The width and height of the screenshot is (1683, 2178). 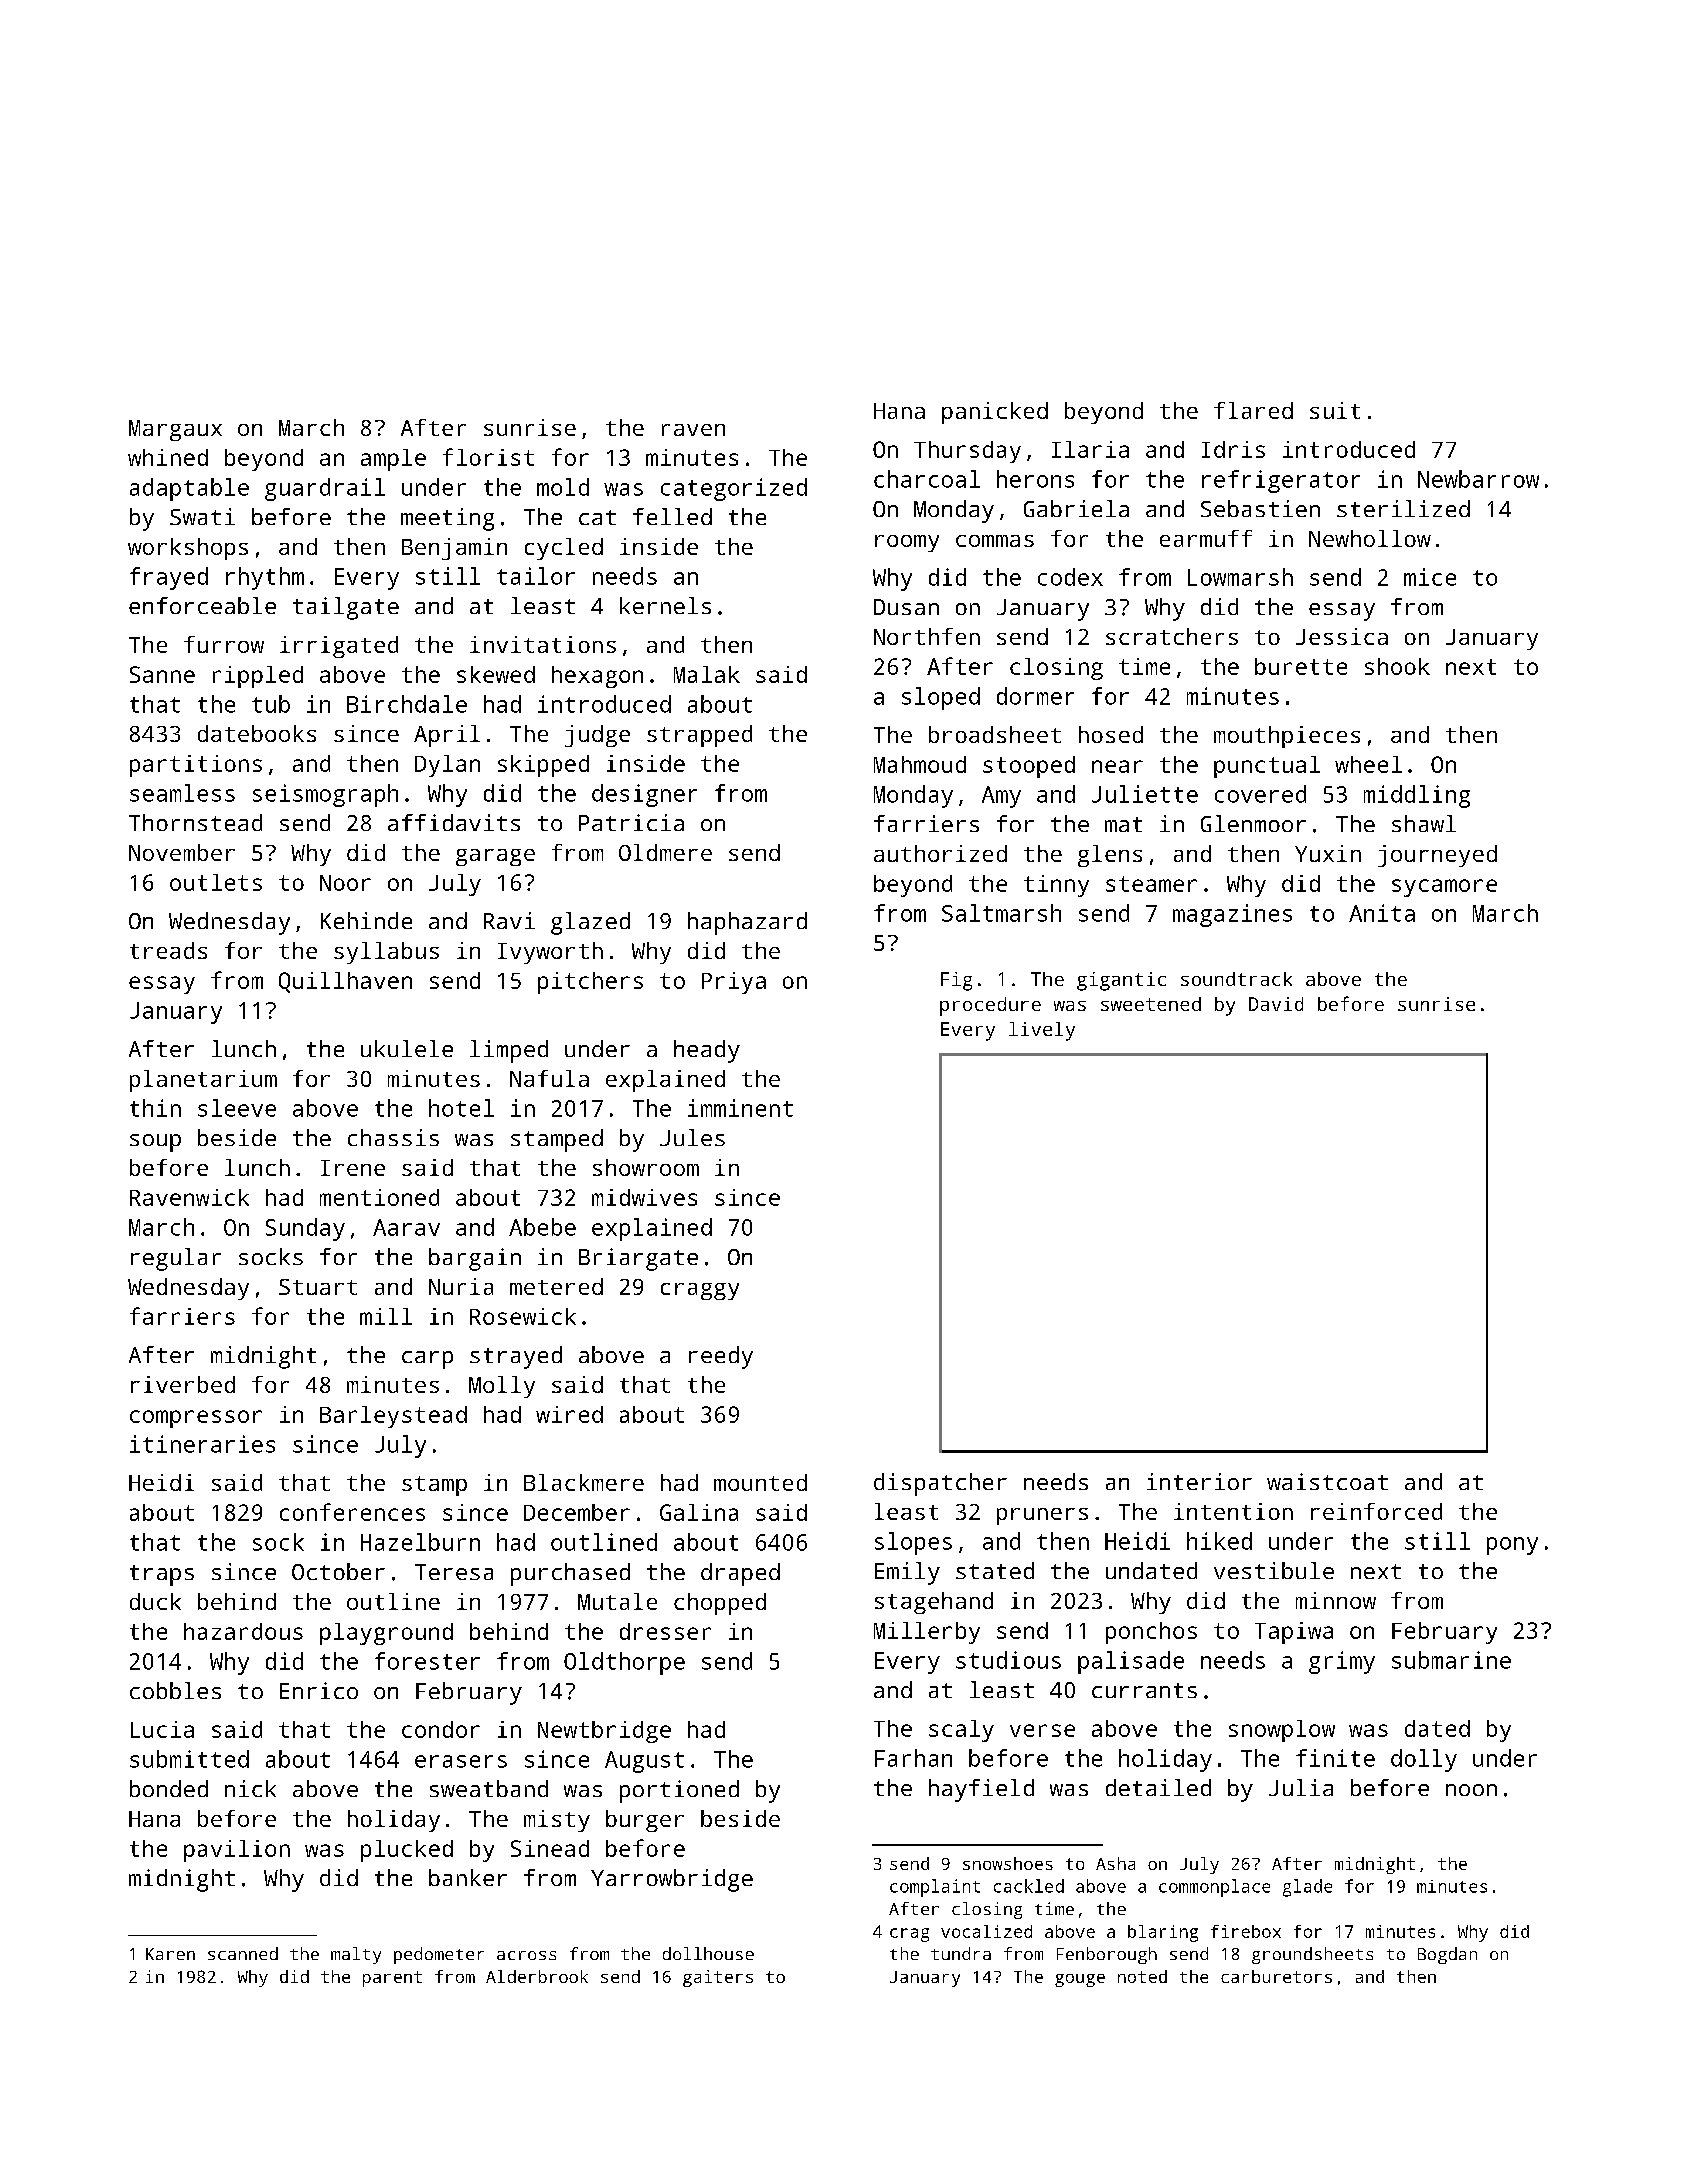 What do you see at coordinates (366, 920) in the screenshot?
I see `Kehinde` at bounding box center [366, 920].
